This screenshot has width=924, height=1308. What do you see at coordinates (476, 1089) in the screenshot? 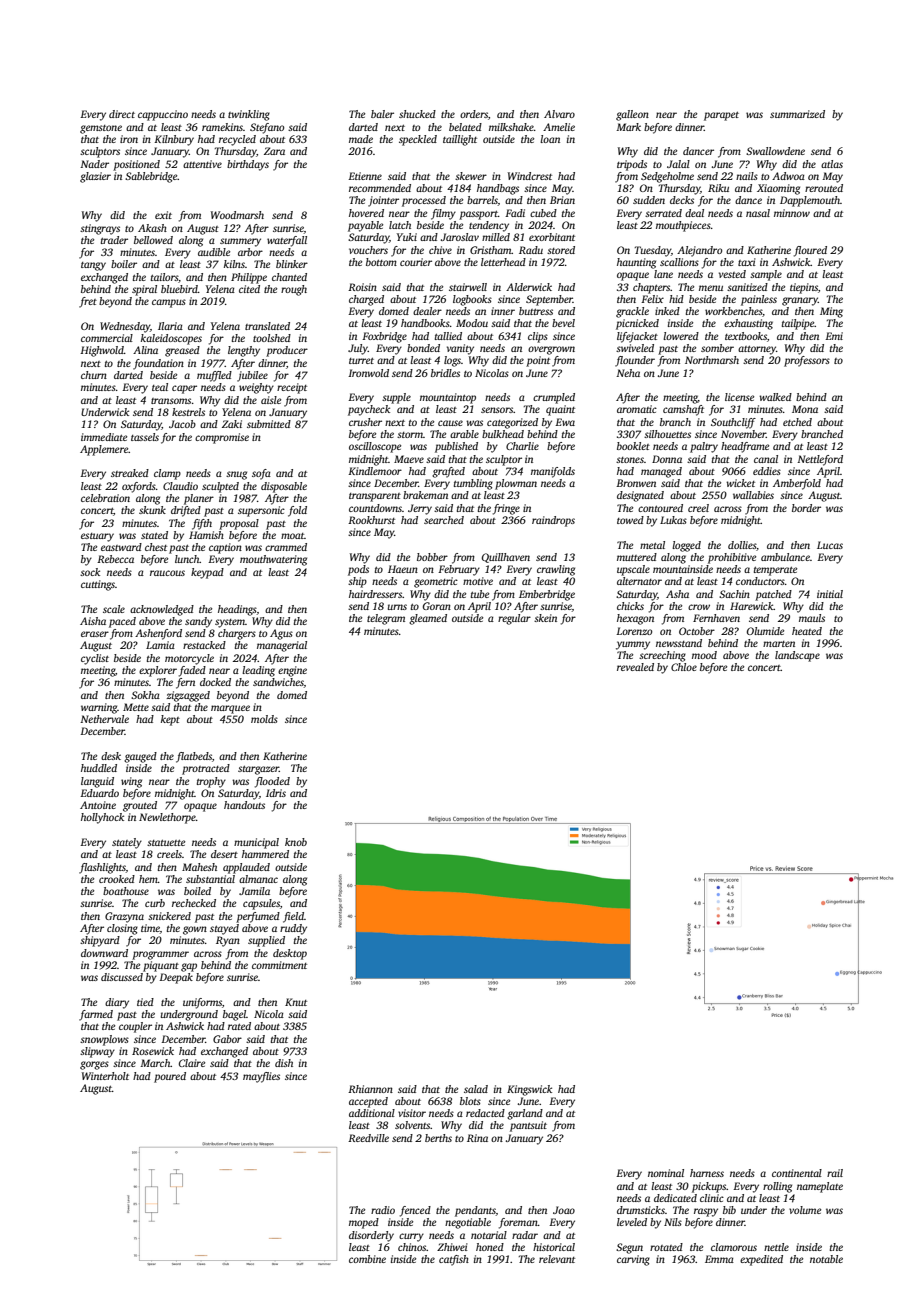
I see `salad` at bounding box center [476, 1089].
